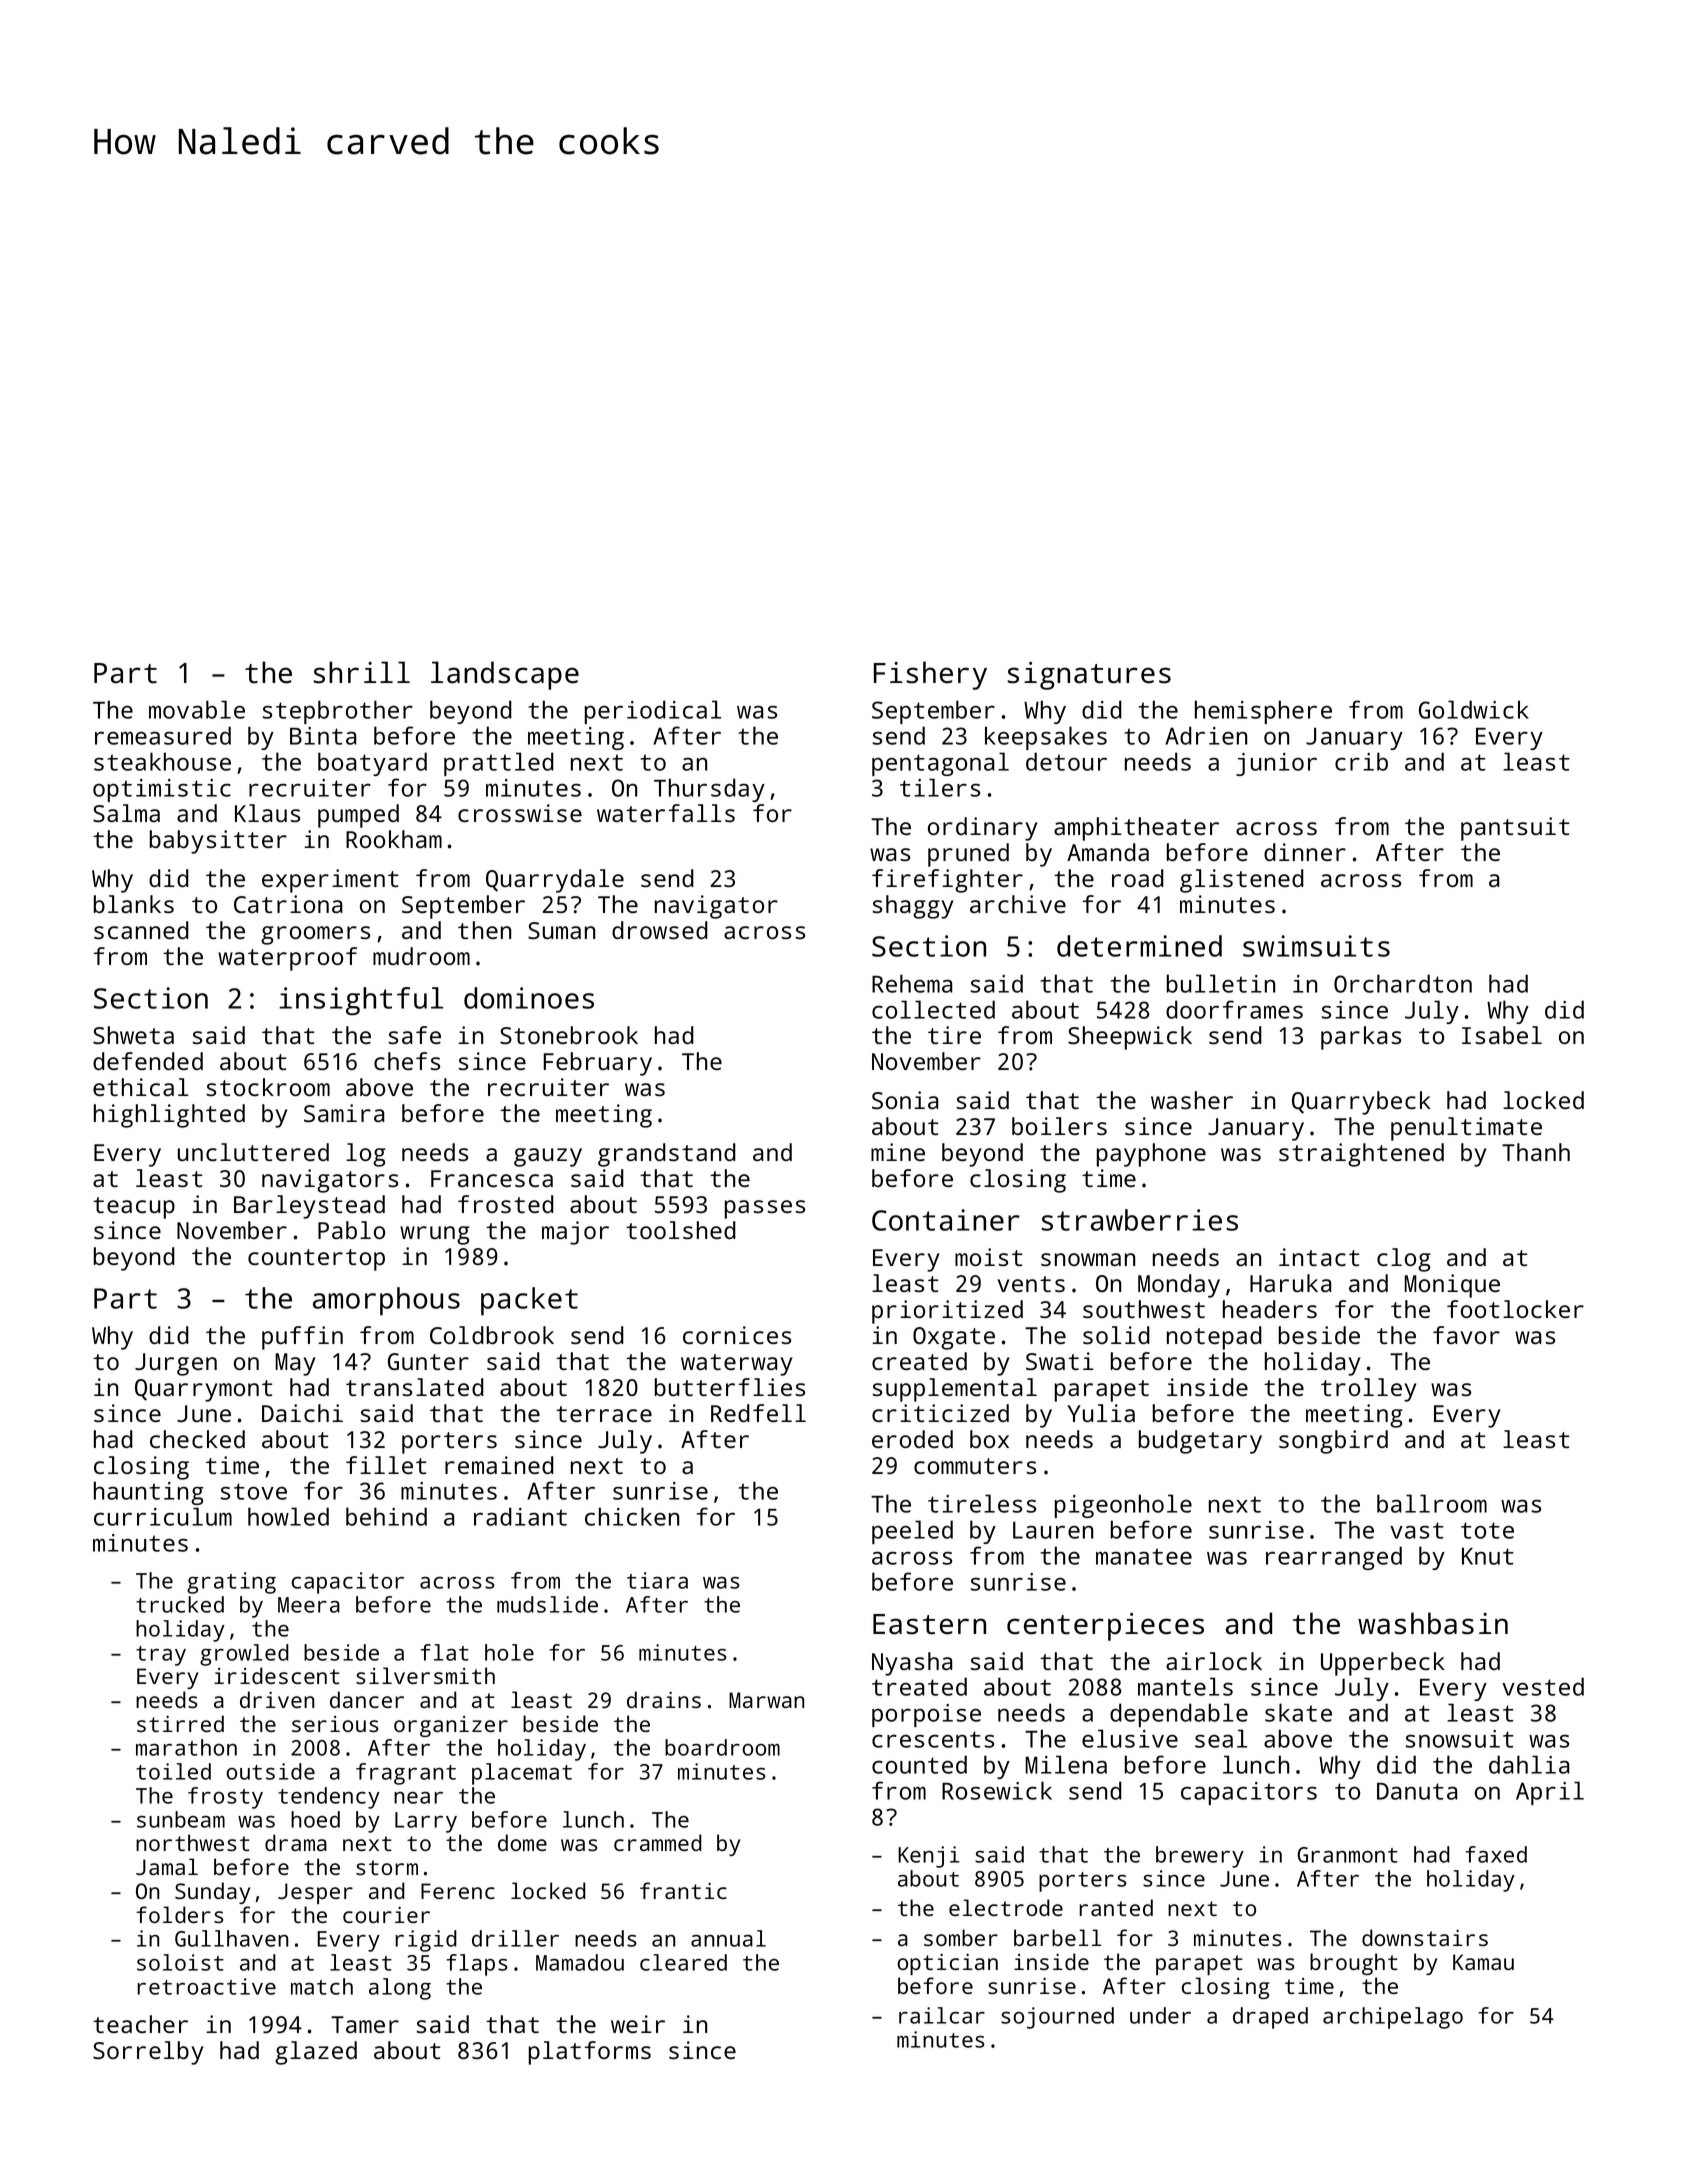  What do you see at coordinates (173, 1771) in the page?
I see `toiled` at bounding box center [173, 1771].
